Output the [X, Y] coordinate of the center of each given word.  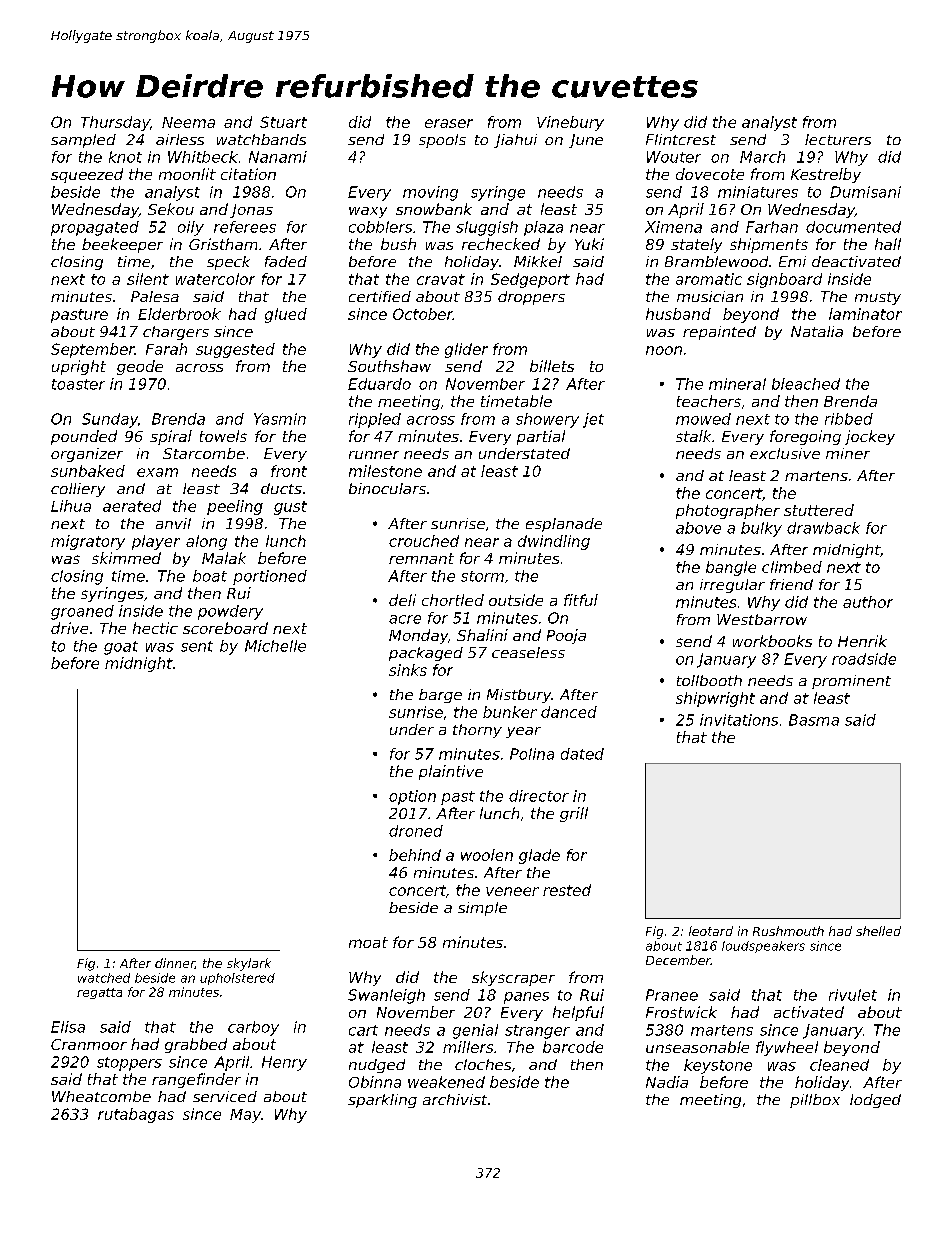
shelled [878, 931]
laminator [865, 314]
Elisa [68, 1027]
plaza [543, 228]
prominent [851, 682]
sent [197, 646]
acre [405, 619]
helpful [578, 1013]
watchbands [261, 139]
